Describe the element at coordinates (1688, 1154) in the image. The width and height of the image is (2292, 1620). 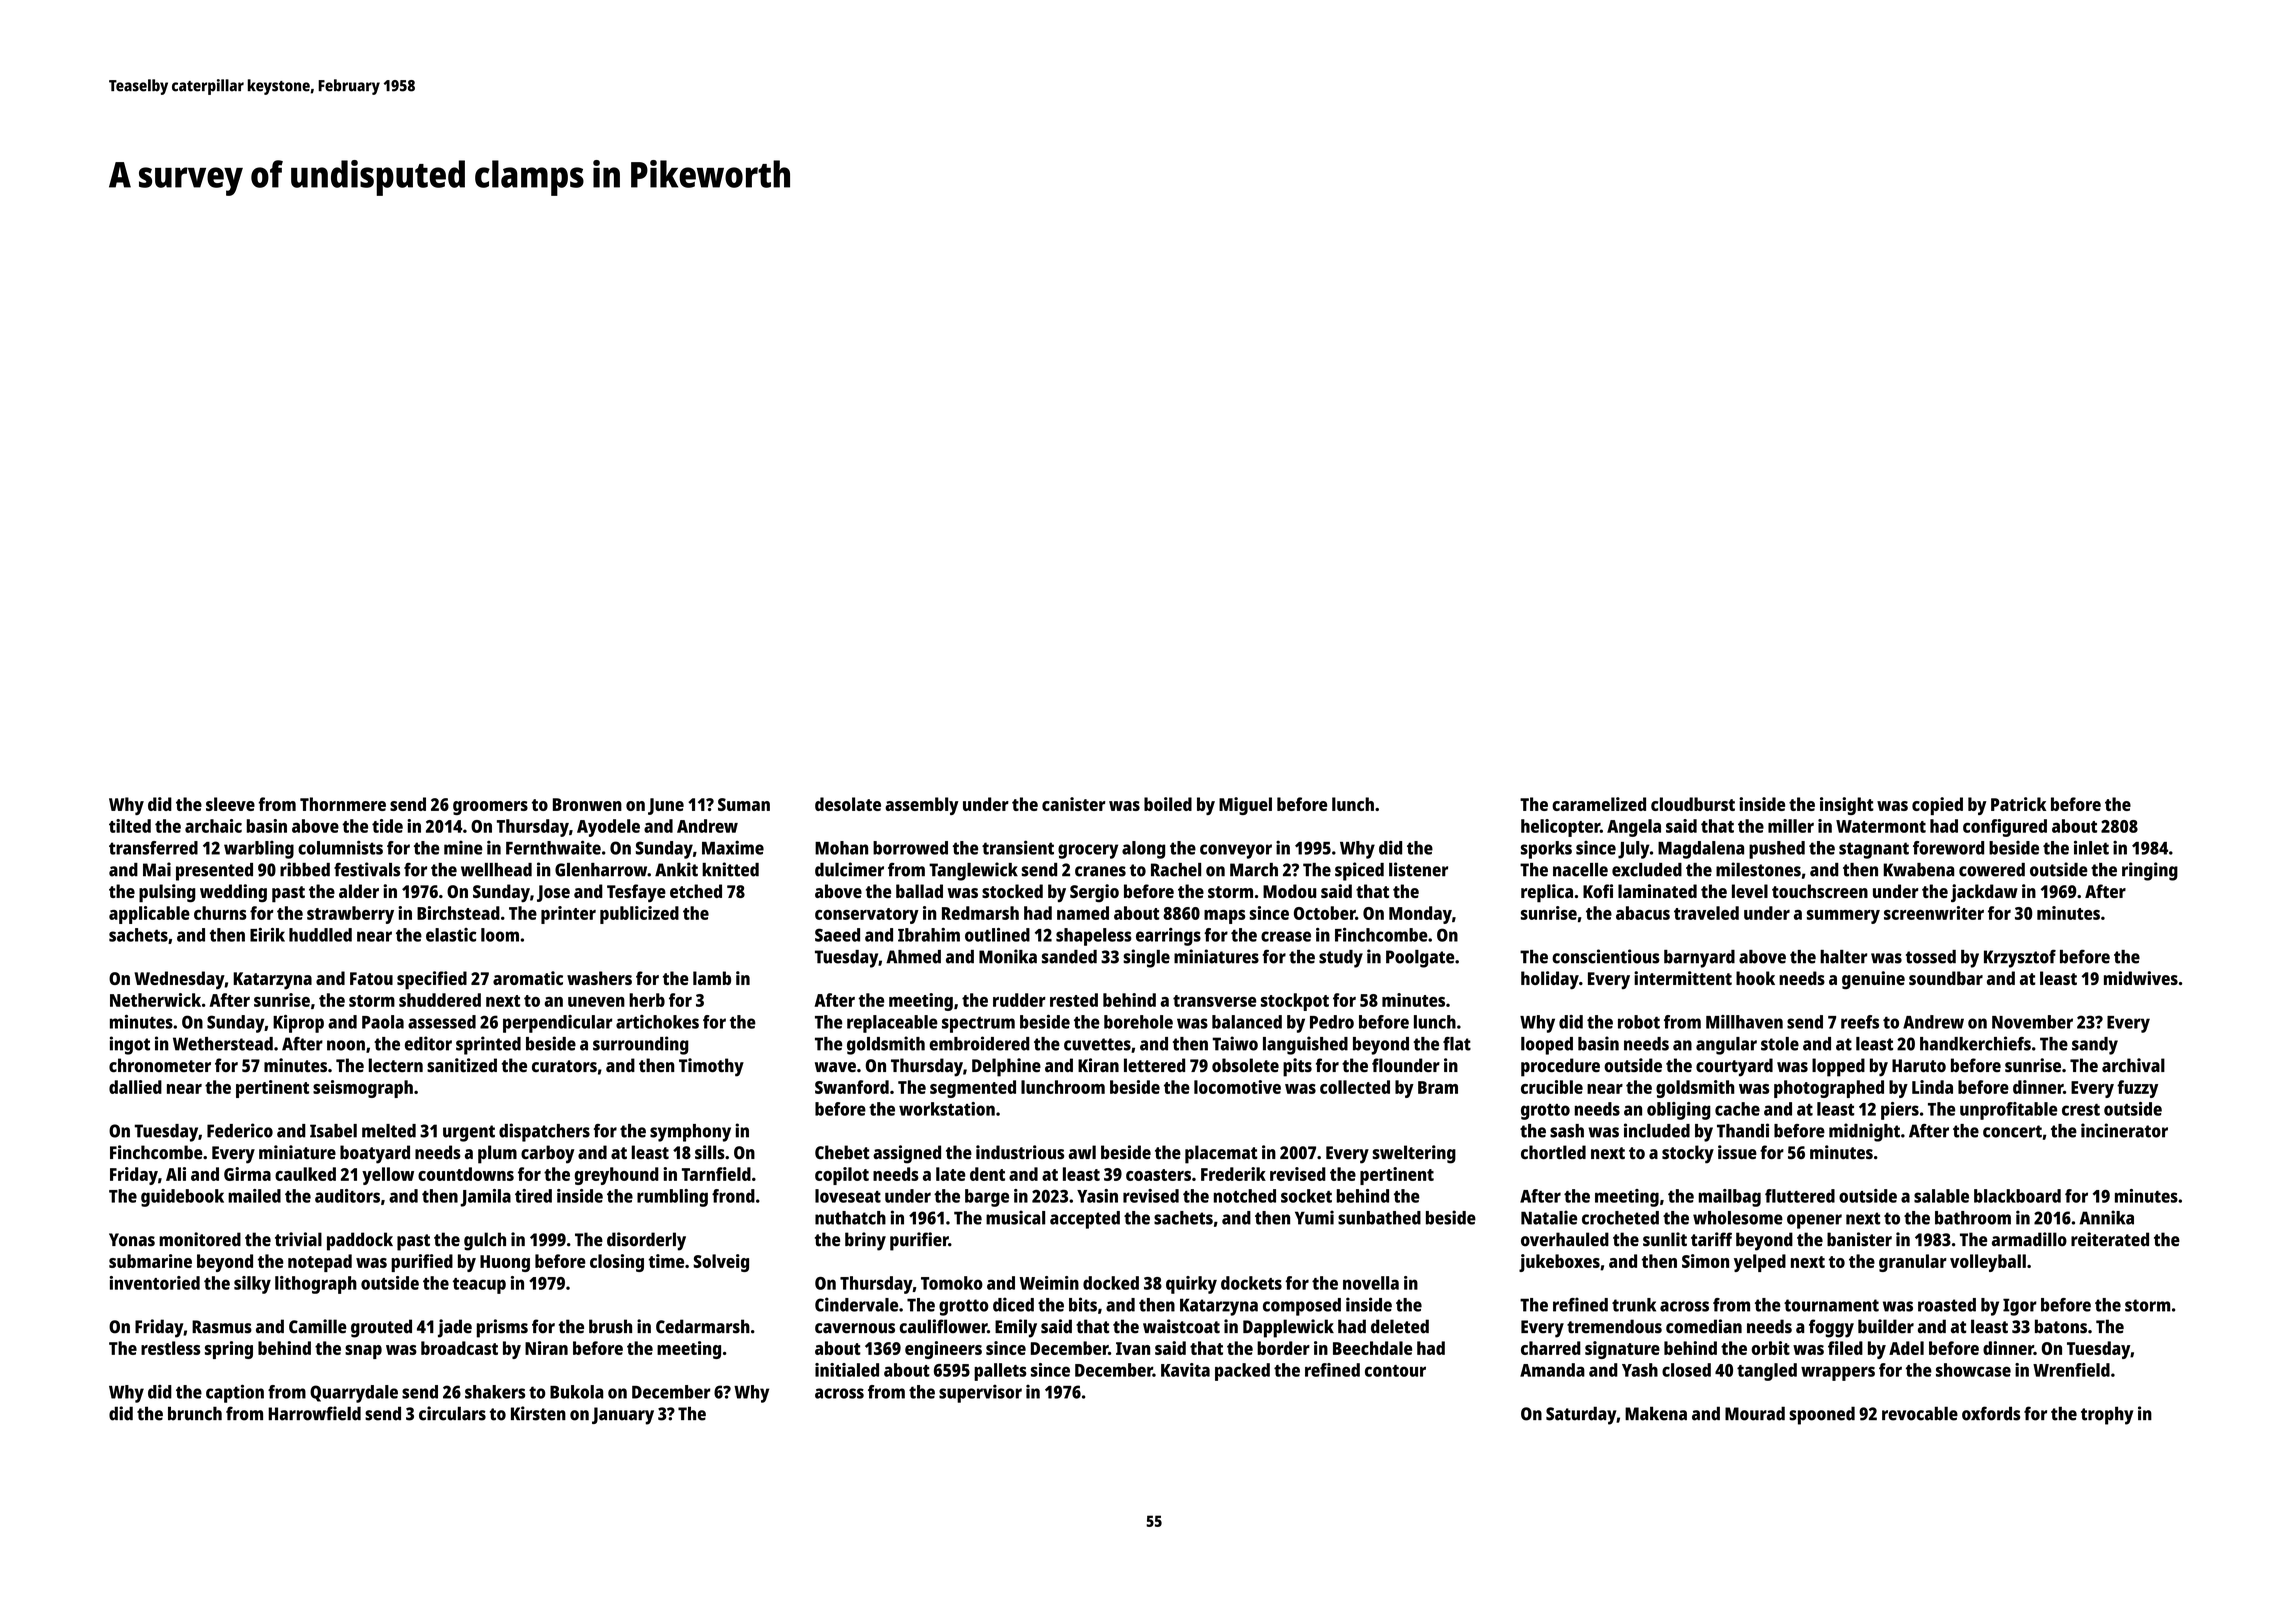
I see `stocky` at that location.
